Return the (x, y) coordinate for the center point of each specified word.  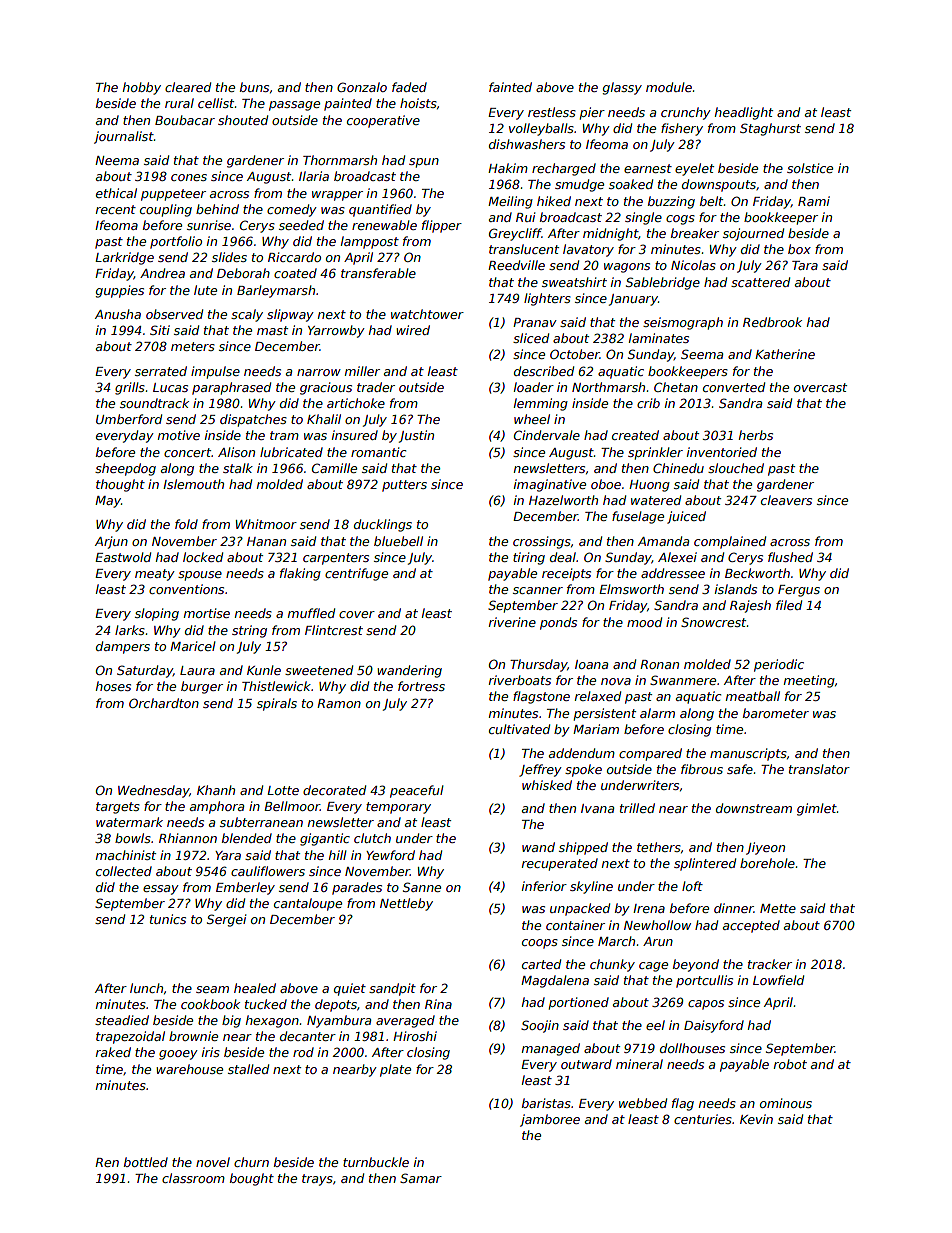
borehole (767, 863)
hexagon (272, 1021)
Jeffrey (540, 770)
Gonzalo (362, 87)
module (669, 87)
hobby (142, 88)
